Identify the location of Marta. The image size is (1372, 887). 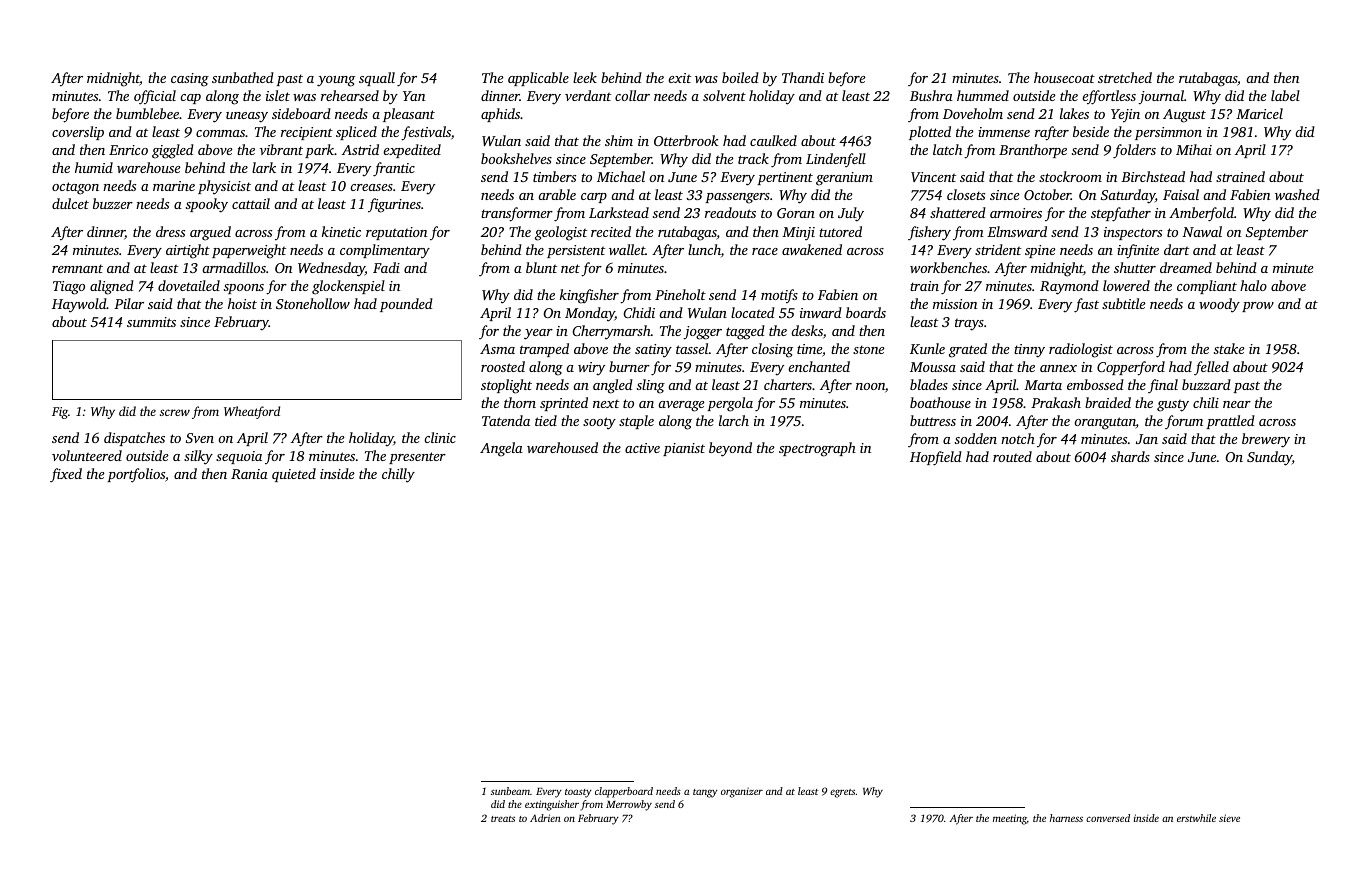
(1043, 385).
